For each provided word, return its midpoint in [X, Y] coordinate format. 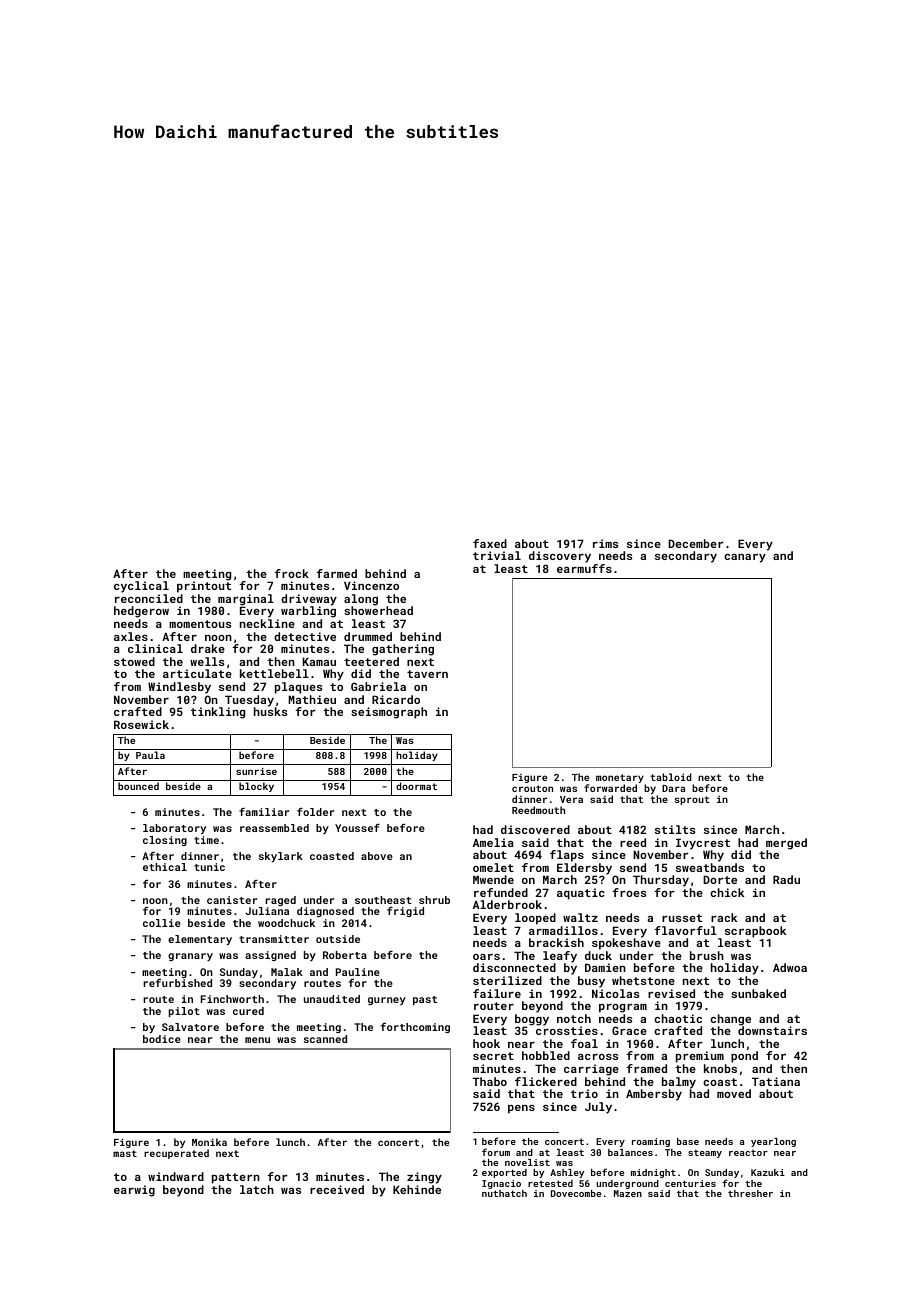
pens [521, 1109]
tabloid [671, 777]
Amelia [493, 842]
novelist [527, 1162]
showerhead [378, 610]
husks [270, 711]
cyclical [141, 587]
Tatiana [776, 1081]
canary [745, 558]
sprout [692, 800]
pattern [236, 1178]
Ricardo [396, 699]
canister [232, 900]
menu [257, 1040]
